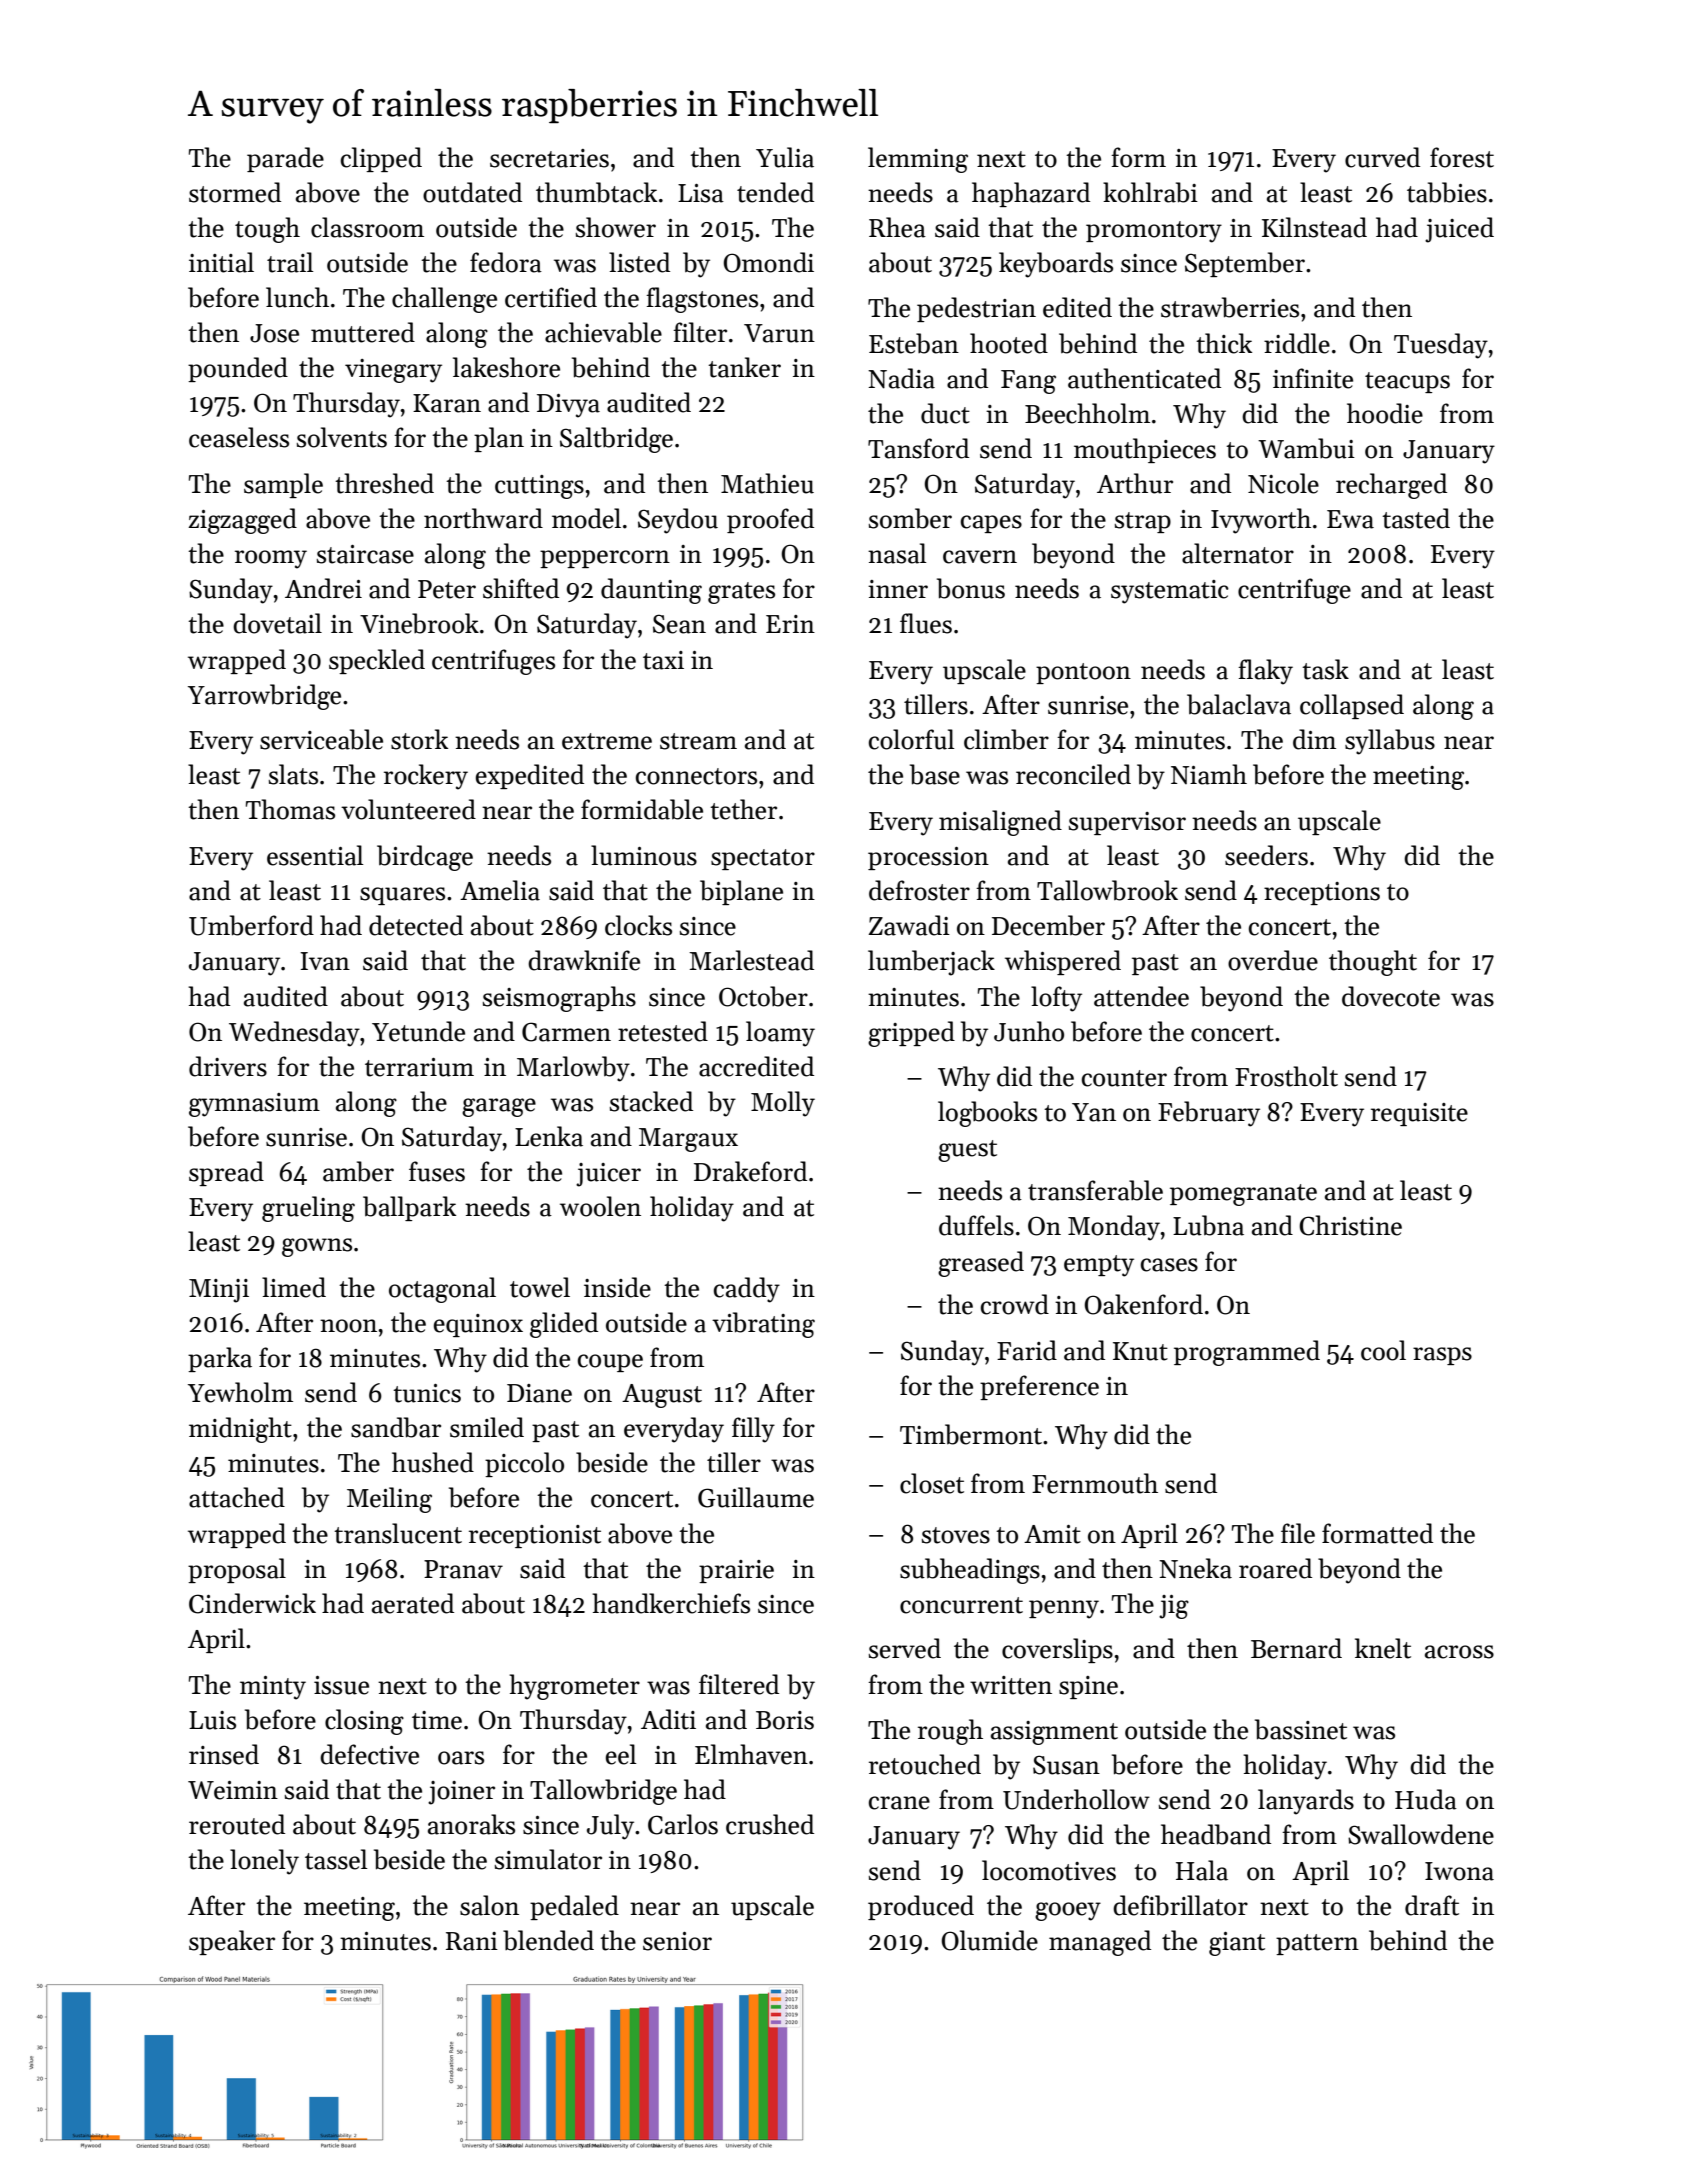 Image resolution: width=1683 pixels, height=2178 pixels. Describe the element at coordinates (919, 890) in the page. I see `defroster` at that location.
